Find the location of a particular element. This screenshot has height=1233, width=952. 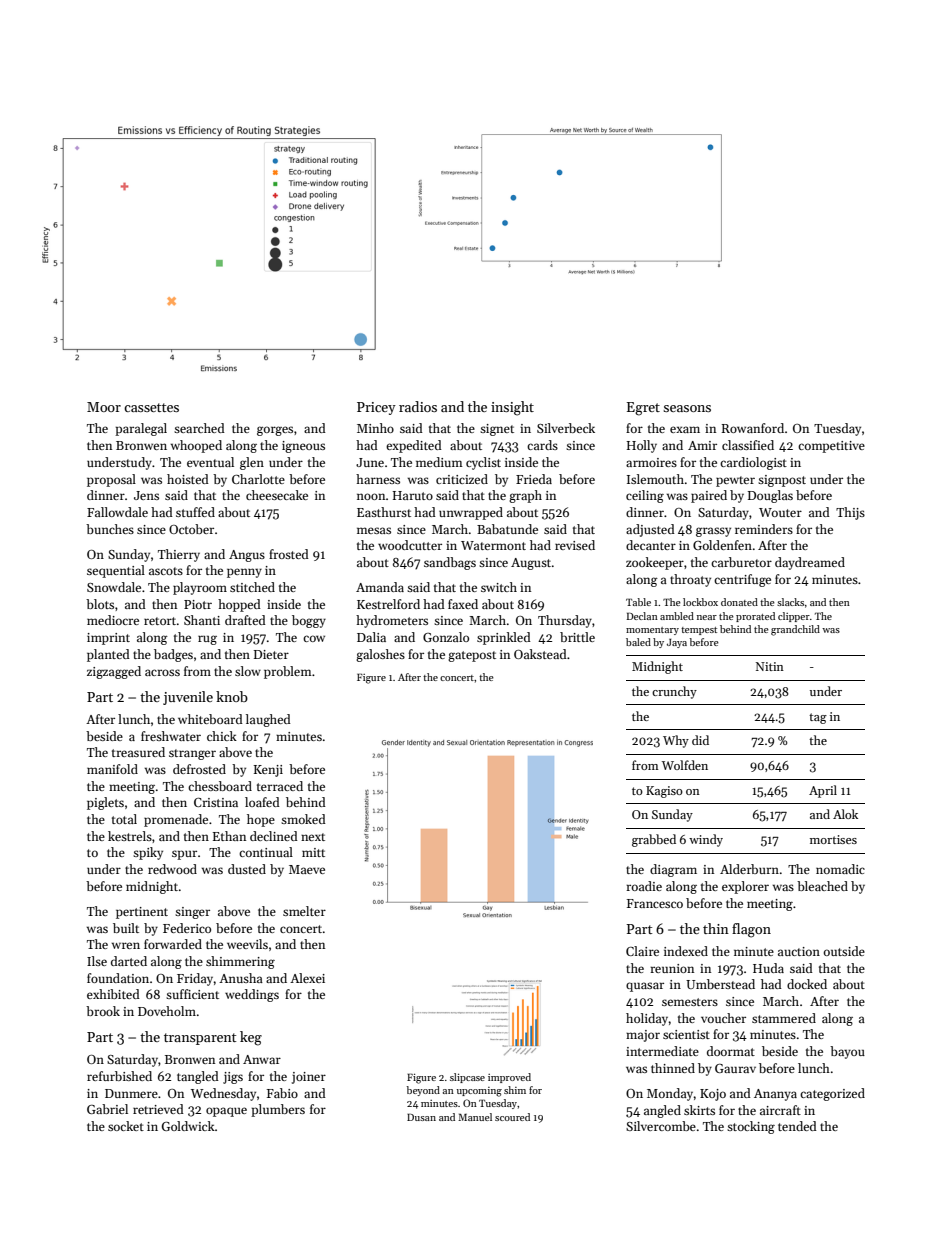

socket is located at coordinates (126, 1126).
